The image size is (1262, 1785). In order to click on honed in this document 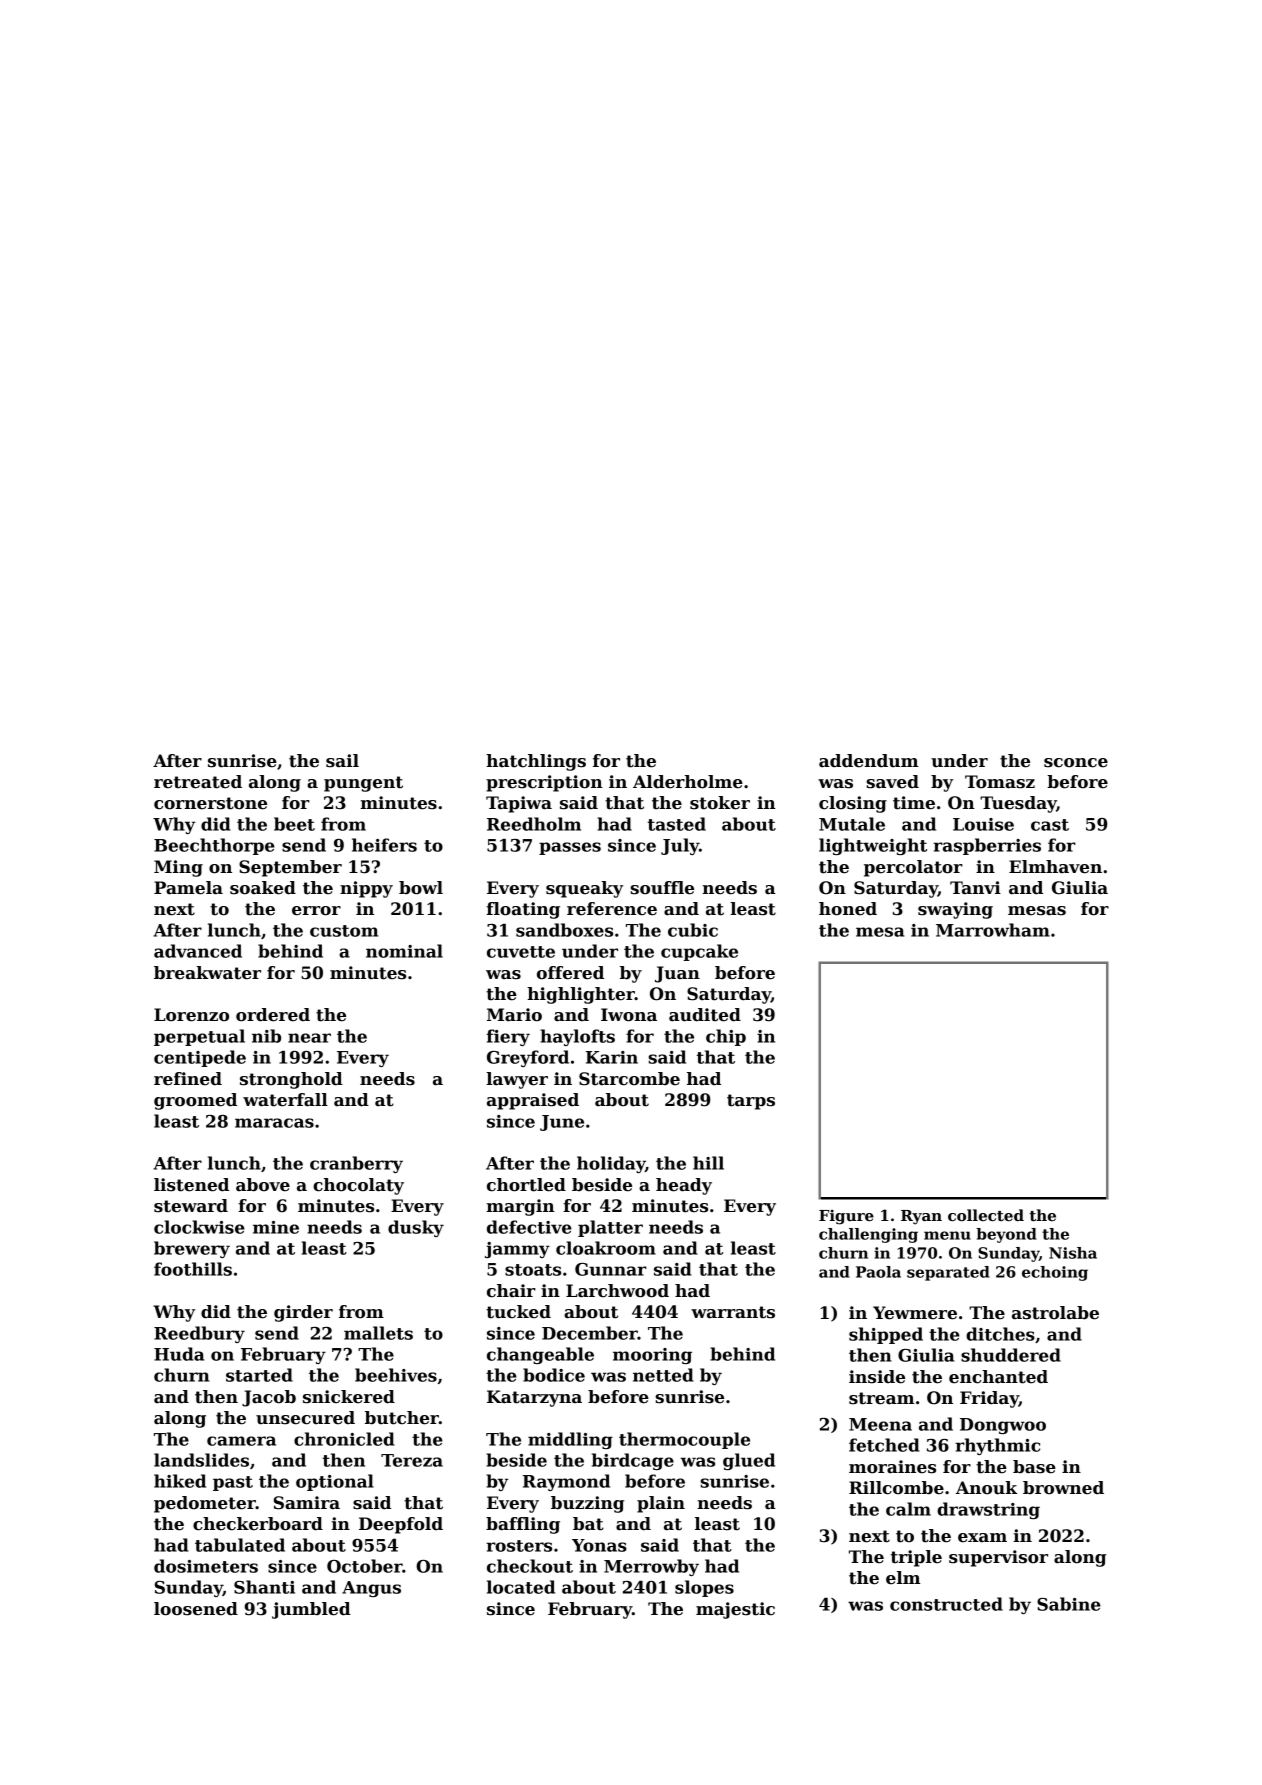, I will do `click(848, 909)`.
